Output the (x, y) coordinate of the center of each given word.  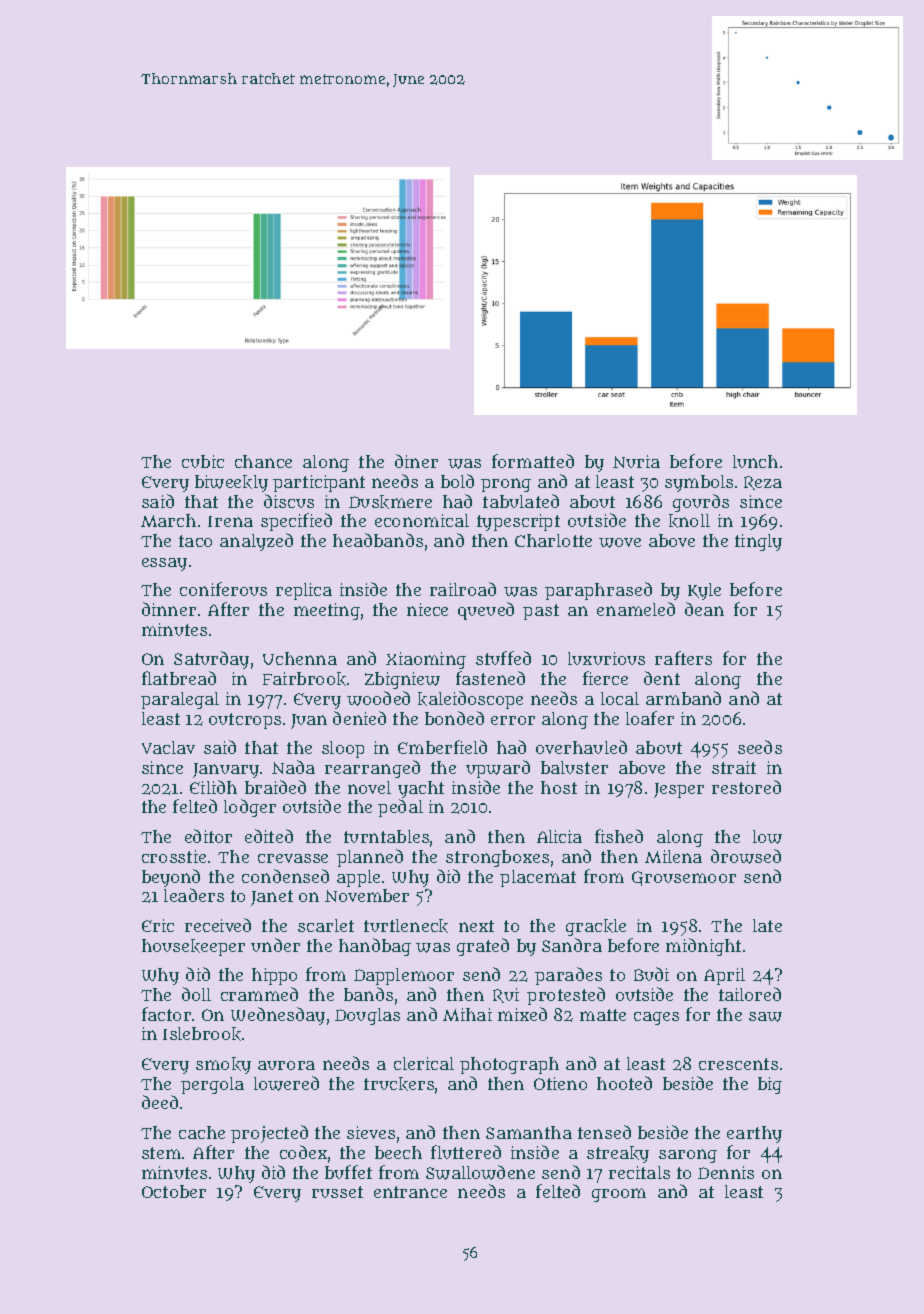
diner (416, 461)
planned (370, 858)
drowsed (746, 856)
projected (269, 1134)
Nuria (636, 461)
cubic (203, 461)
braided (275, 787)
